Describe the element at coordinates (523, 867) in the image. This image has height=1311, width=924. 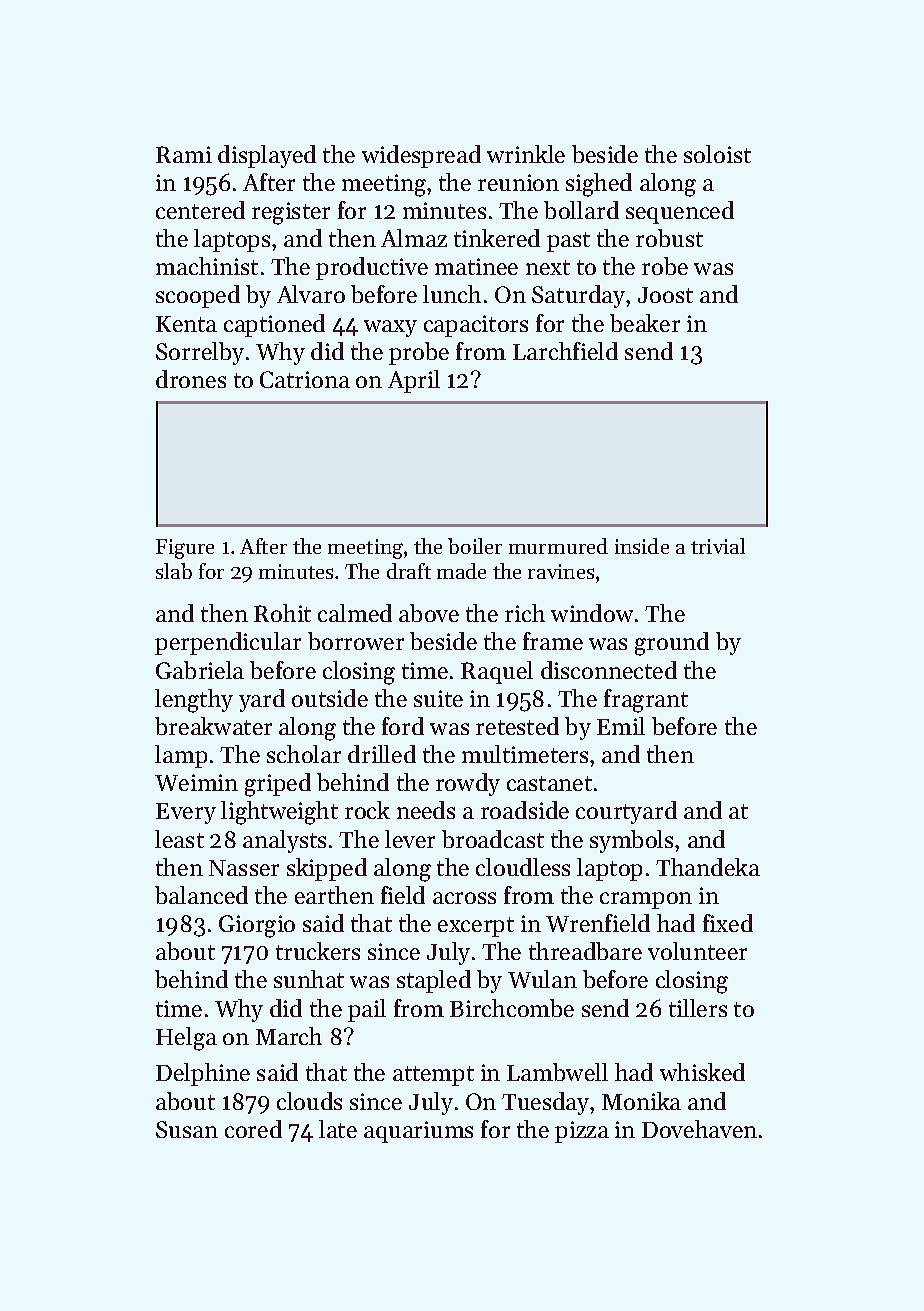
I see `cloudless` at that location.
